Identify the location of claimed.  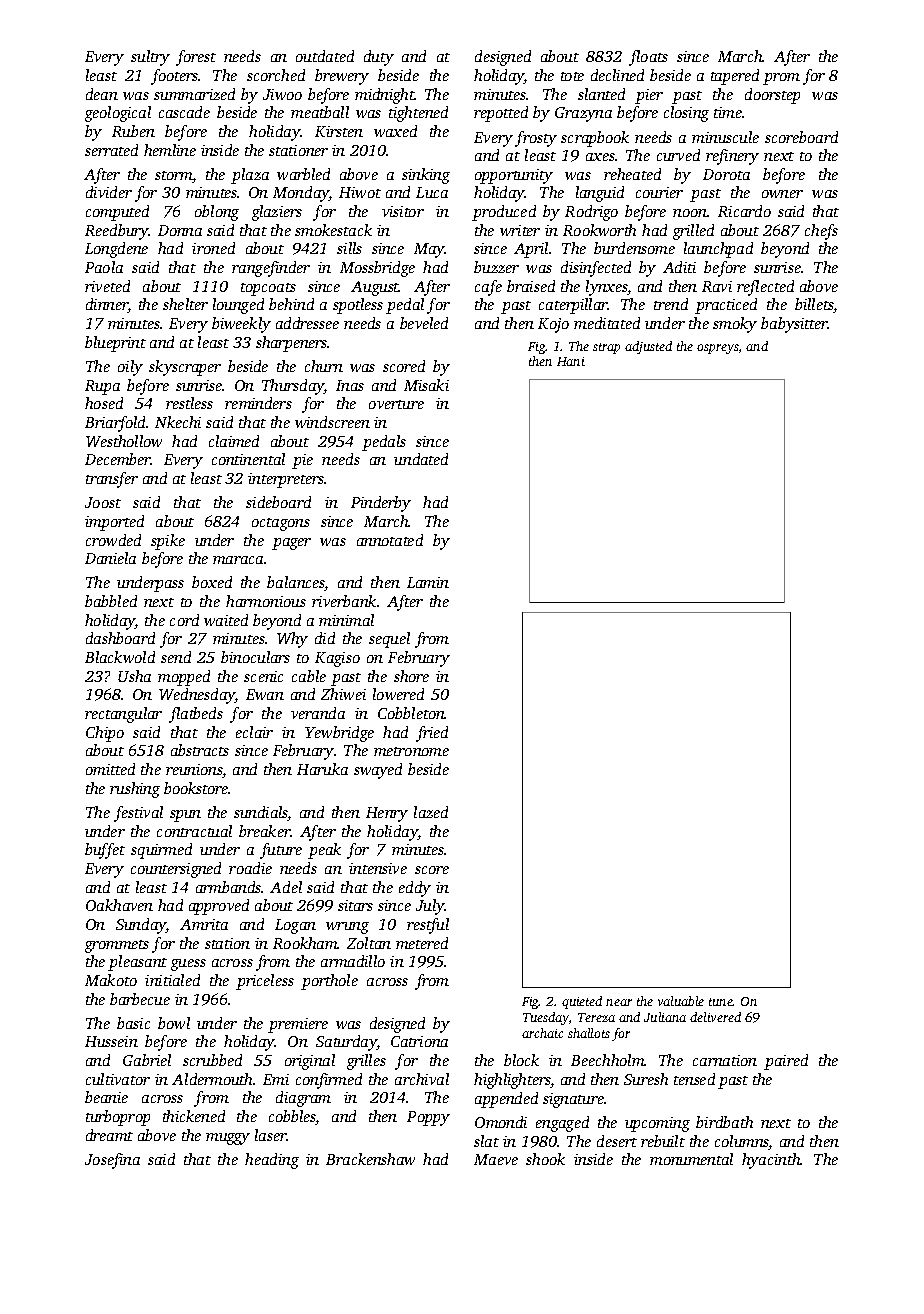
(234, 441).
